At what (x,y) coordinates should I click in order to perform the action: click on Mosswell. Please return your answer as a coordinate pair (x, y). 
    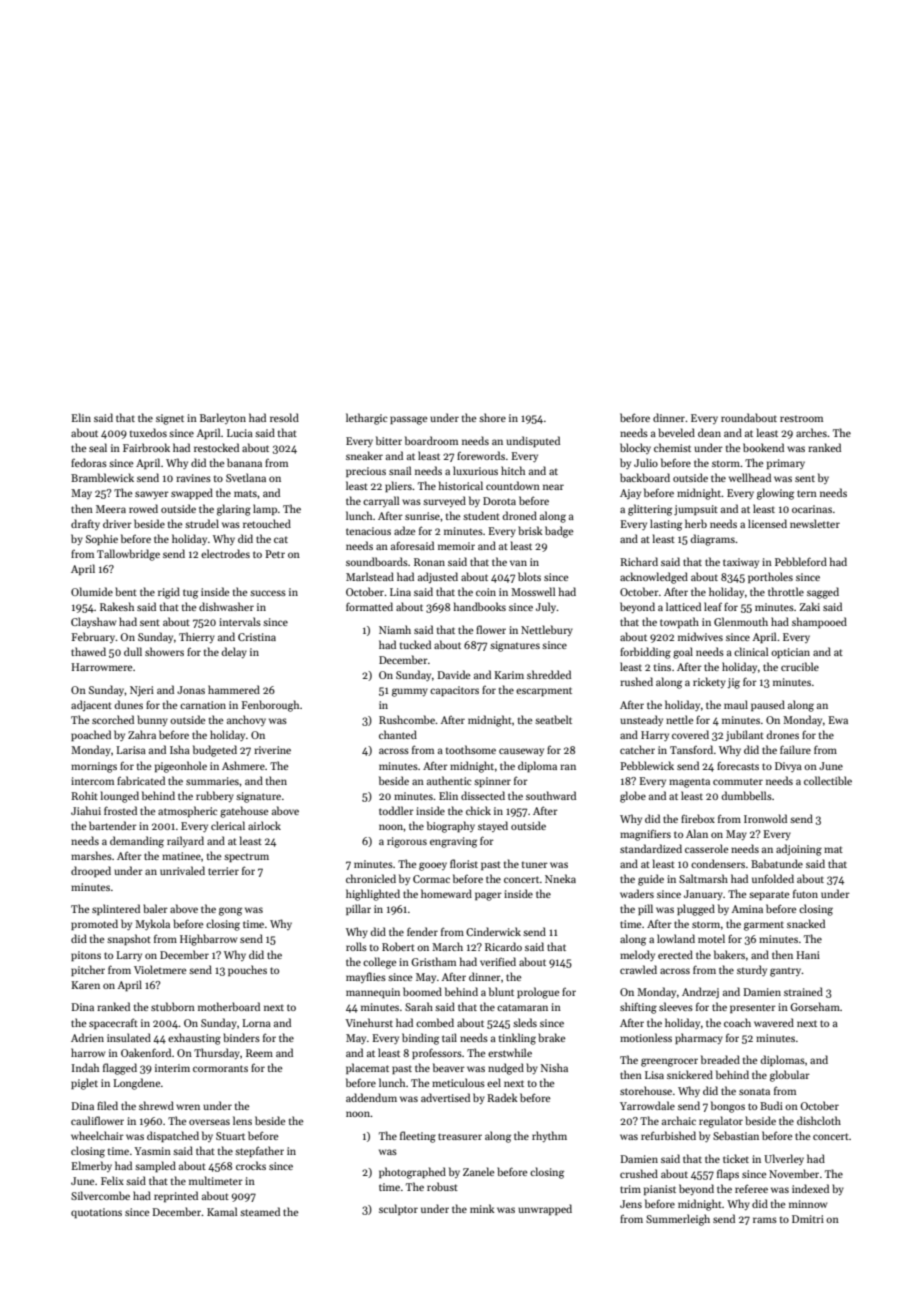
    Looking at the image, I should click on (533, 591).
